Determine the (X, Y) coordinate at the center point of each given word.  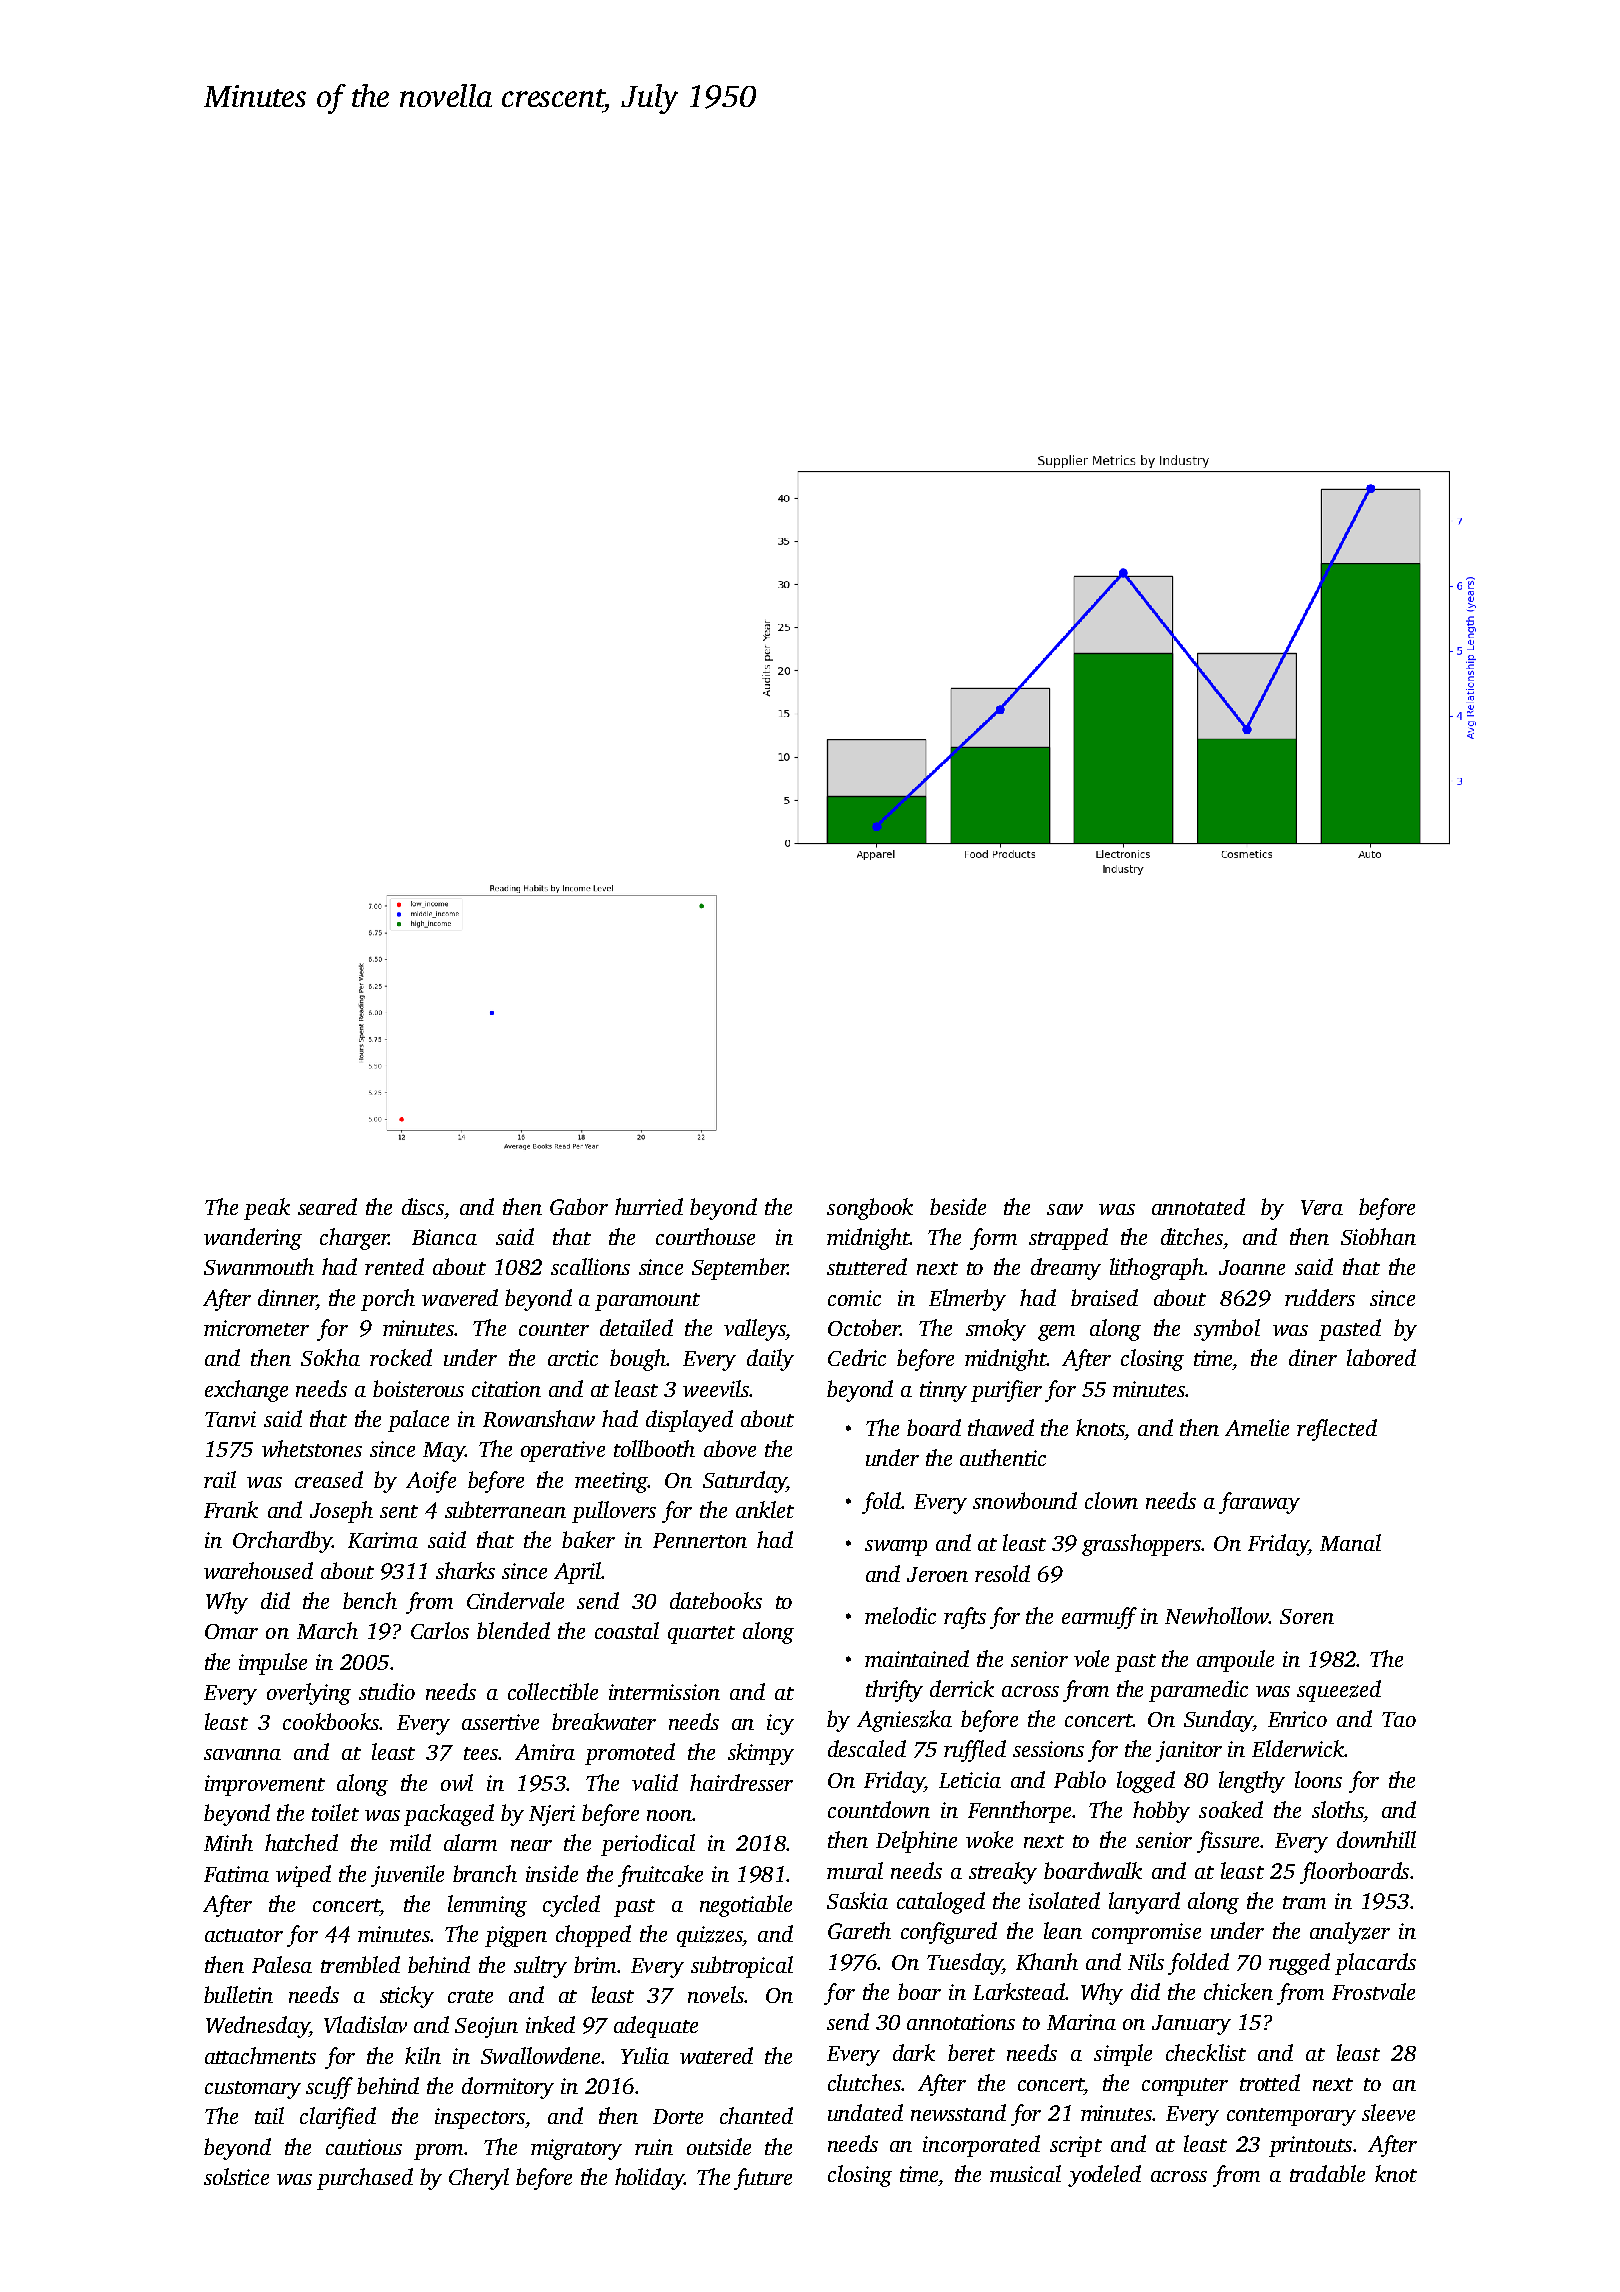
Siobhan (1378, 1236)
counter (554, 1329)
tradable (1327, 2173)
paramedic (1198, 1691)
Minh (228, 1842)
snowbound (1025, 1500)
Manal (1350, 1542)
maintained (917, 1658)
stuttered (867, 1266)
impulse (273, 1664)
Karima (383, 1540)
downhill (1376, 1839)
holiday (649, 2179)
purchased (365, 2179)
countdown (879, 1809)
